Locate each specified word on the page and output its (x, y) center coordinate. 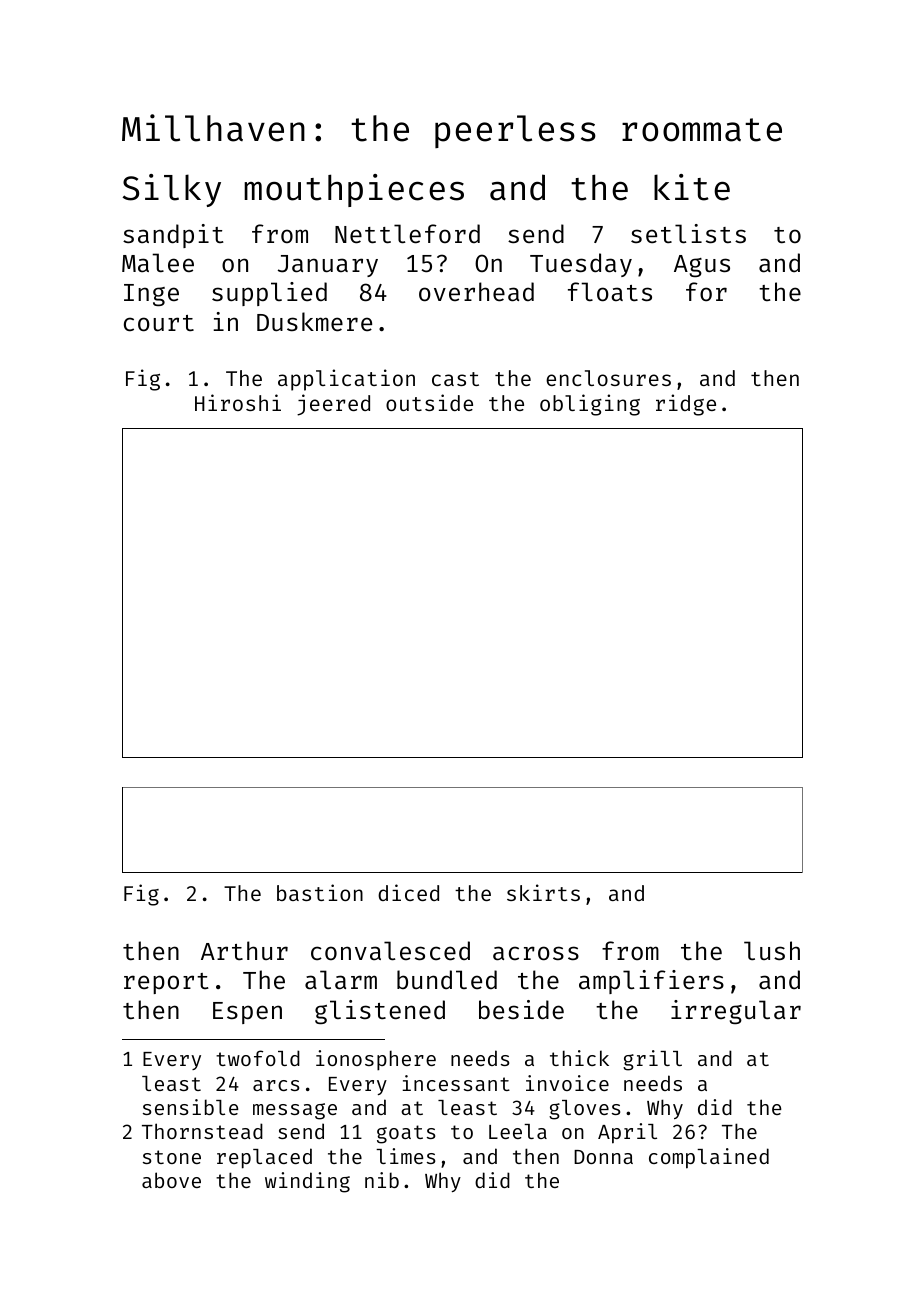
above (171, 1180)
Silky (171, 190)
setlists (688, 234)
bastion (320, 892)
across (536, 953)
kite (692, 187)
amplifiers (651, 982)
